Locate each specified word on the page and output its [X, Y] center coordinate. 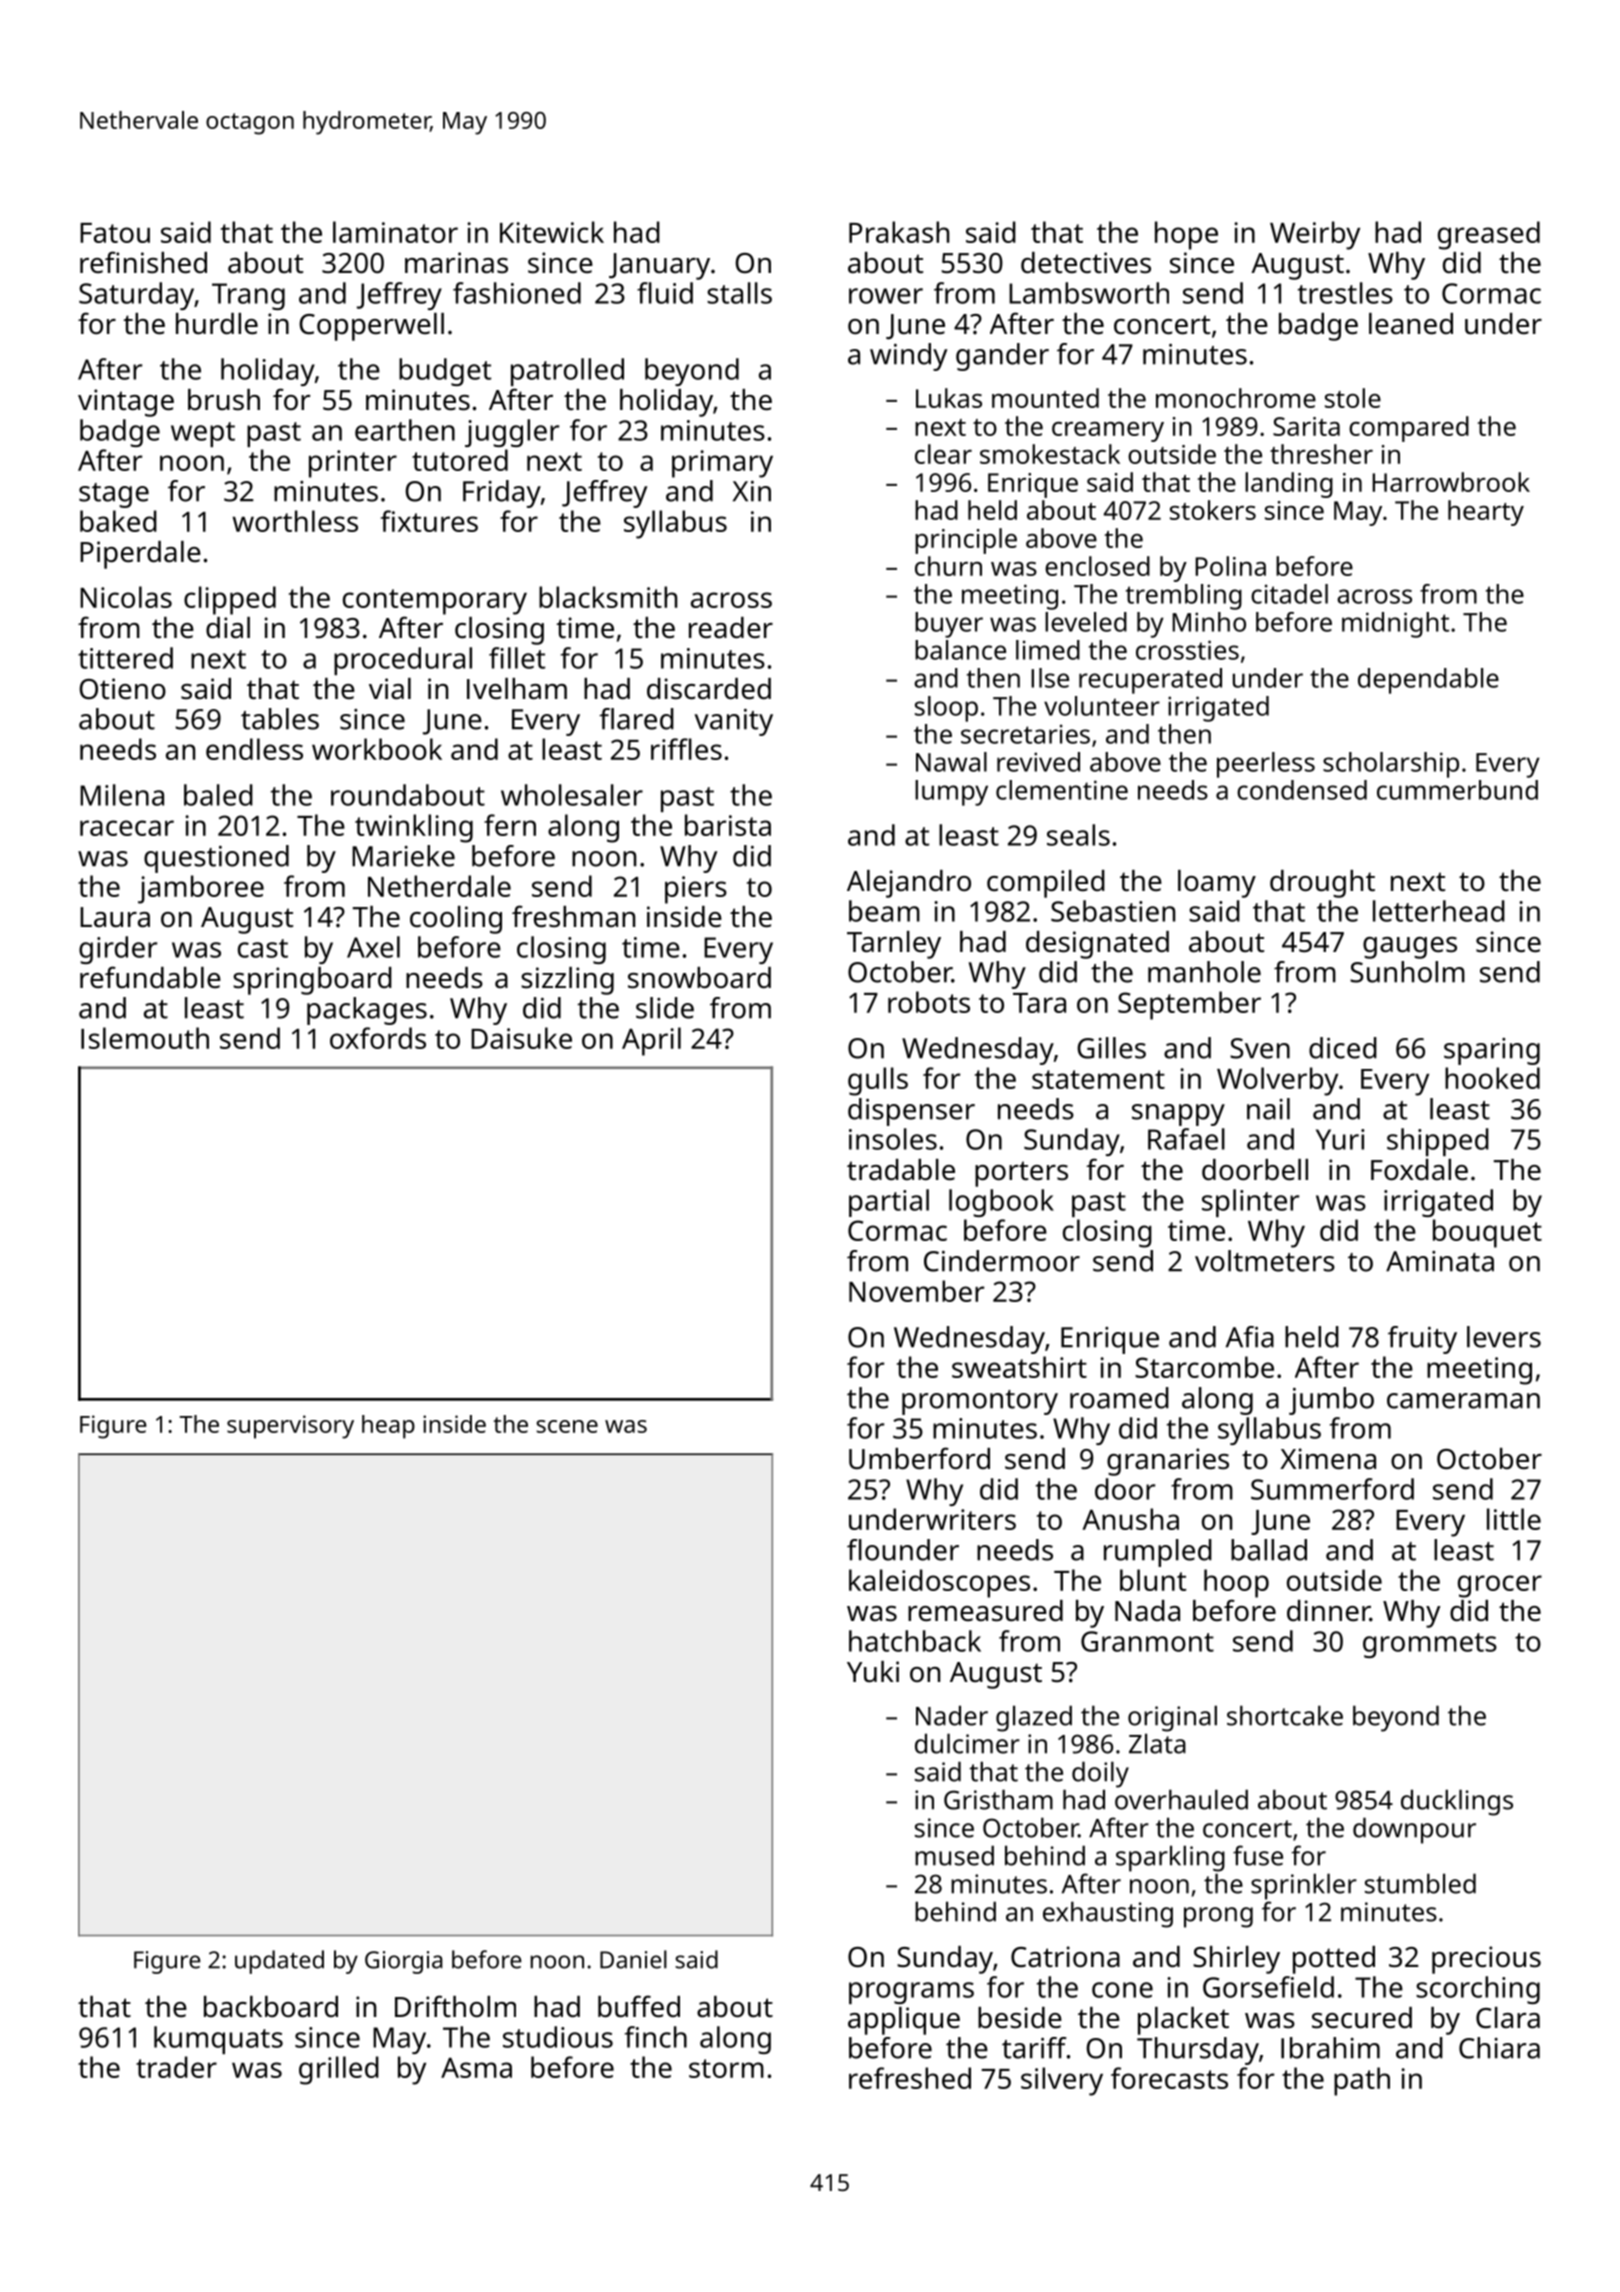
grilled [339, 2070]
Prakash [899, 232]
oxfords [378, 1038]
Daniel [633, 1959]
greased [1489, 235]
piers [696, 890]
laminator [395, 232]
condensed [1302, 790]
